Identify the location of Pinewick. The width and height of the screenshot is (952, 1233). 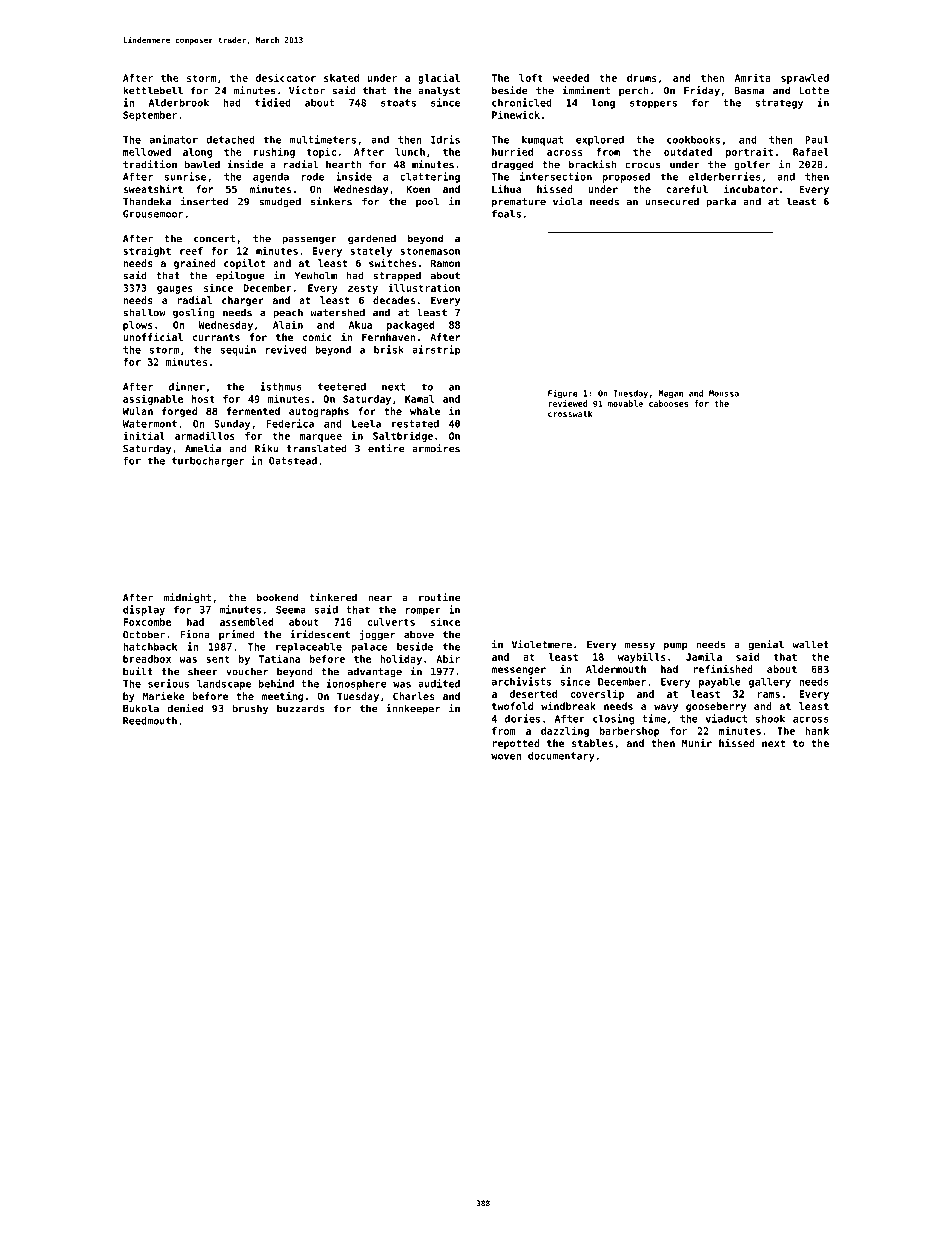
(516, 114).
